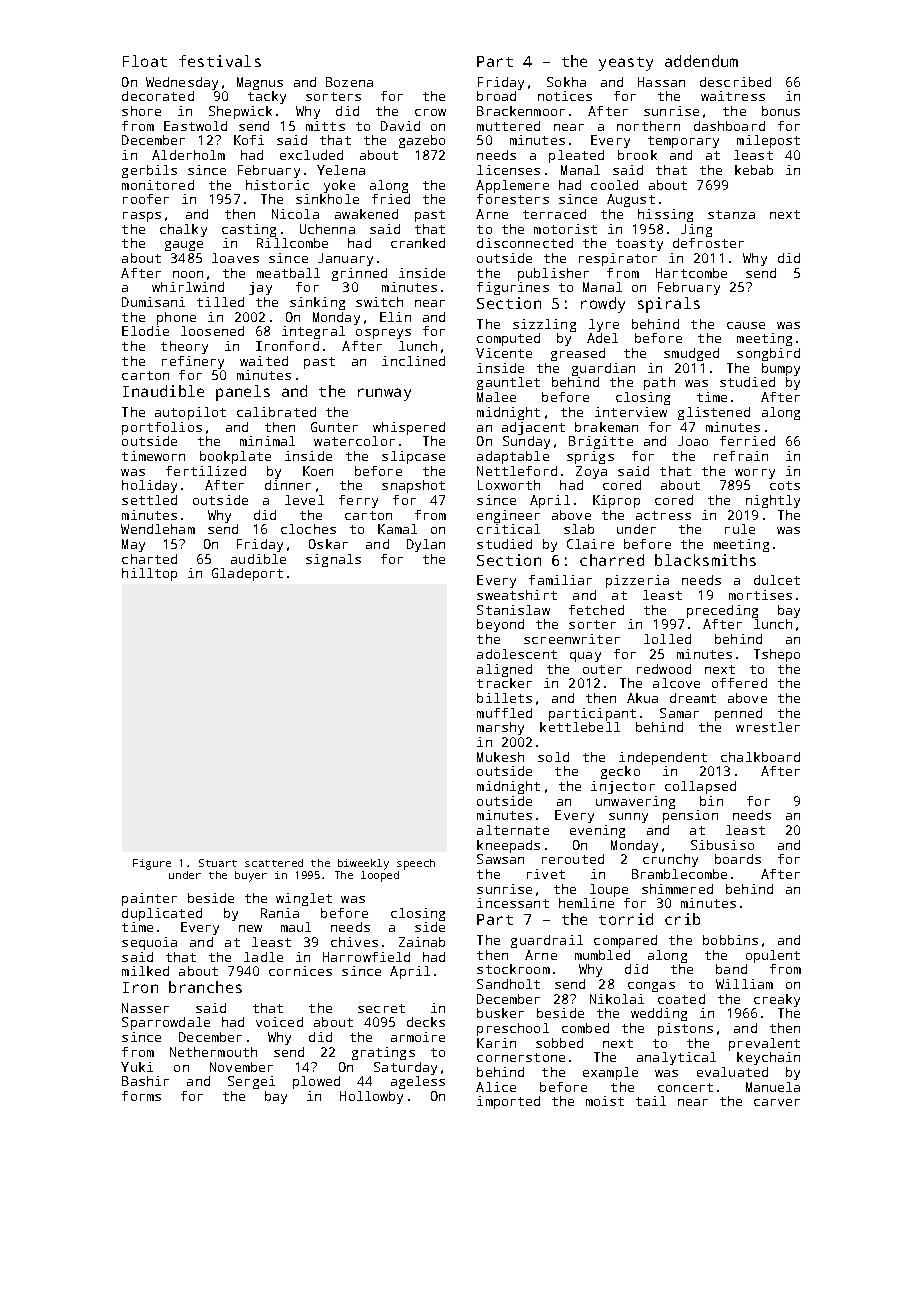  Describe the element at coordinates (740, 529) in the page. I see `rule` at that location.
